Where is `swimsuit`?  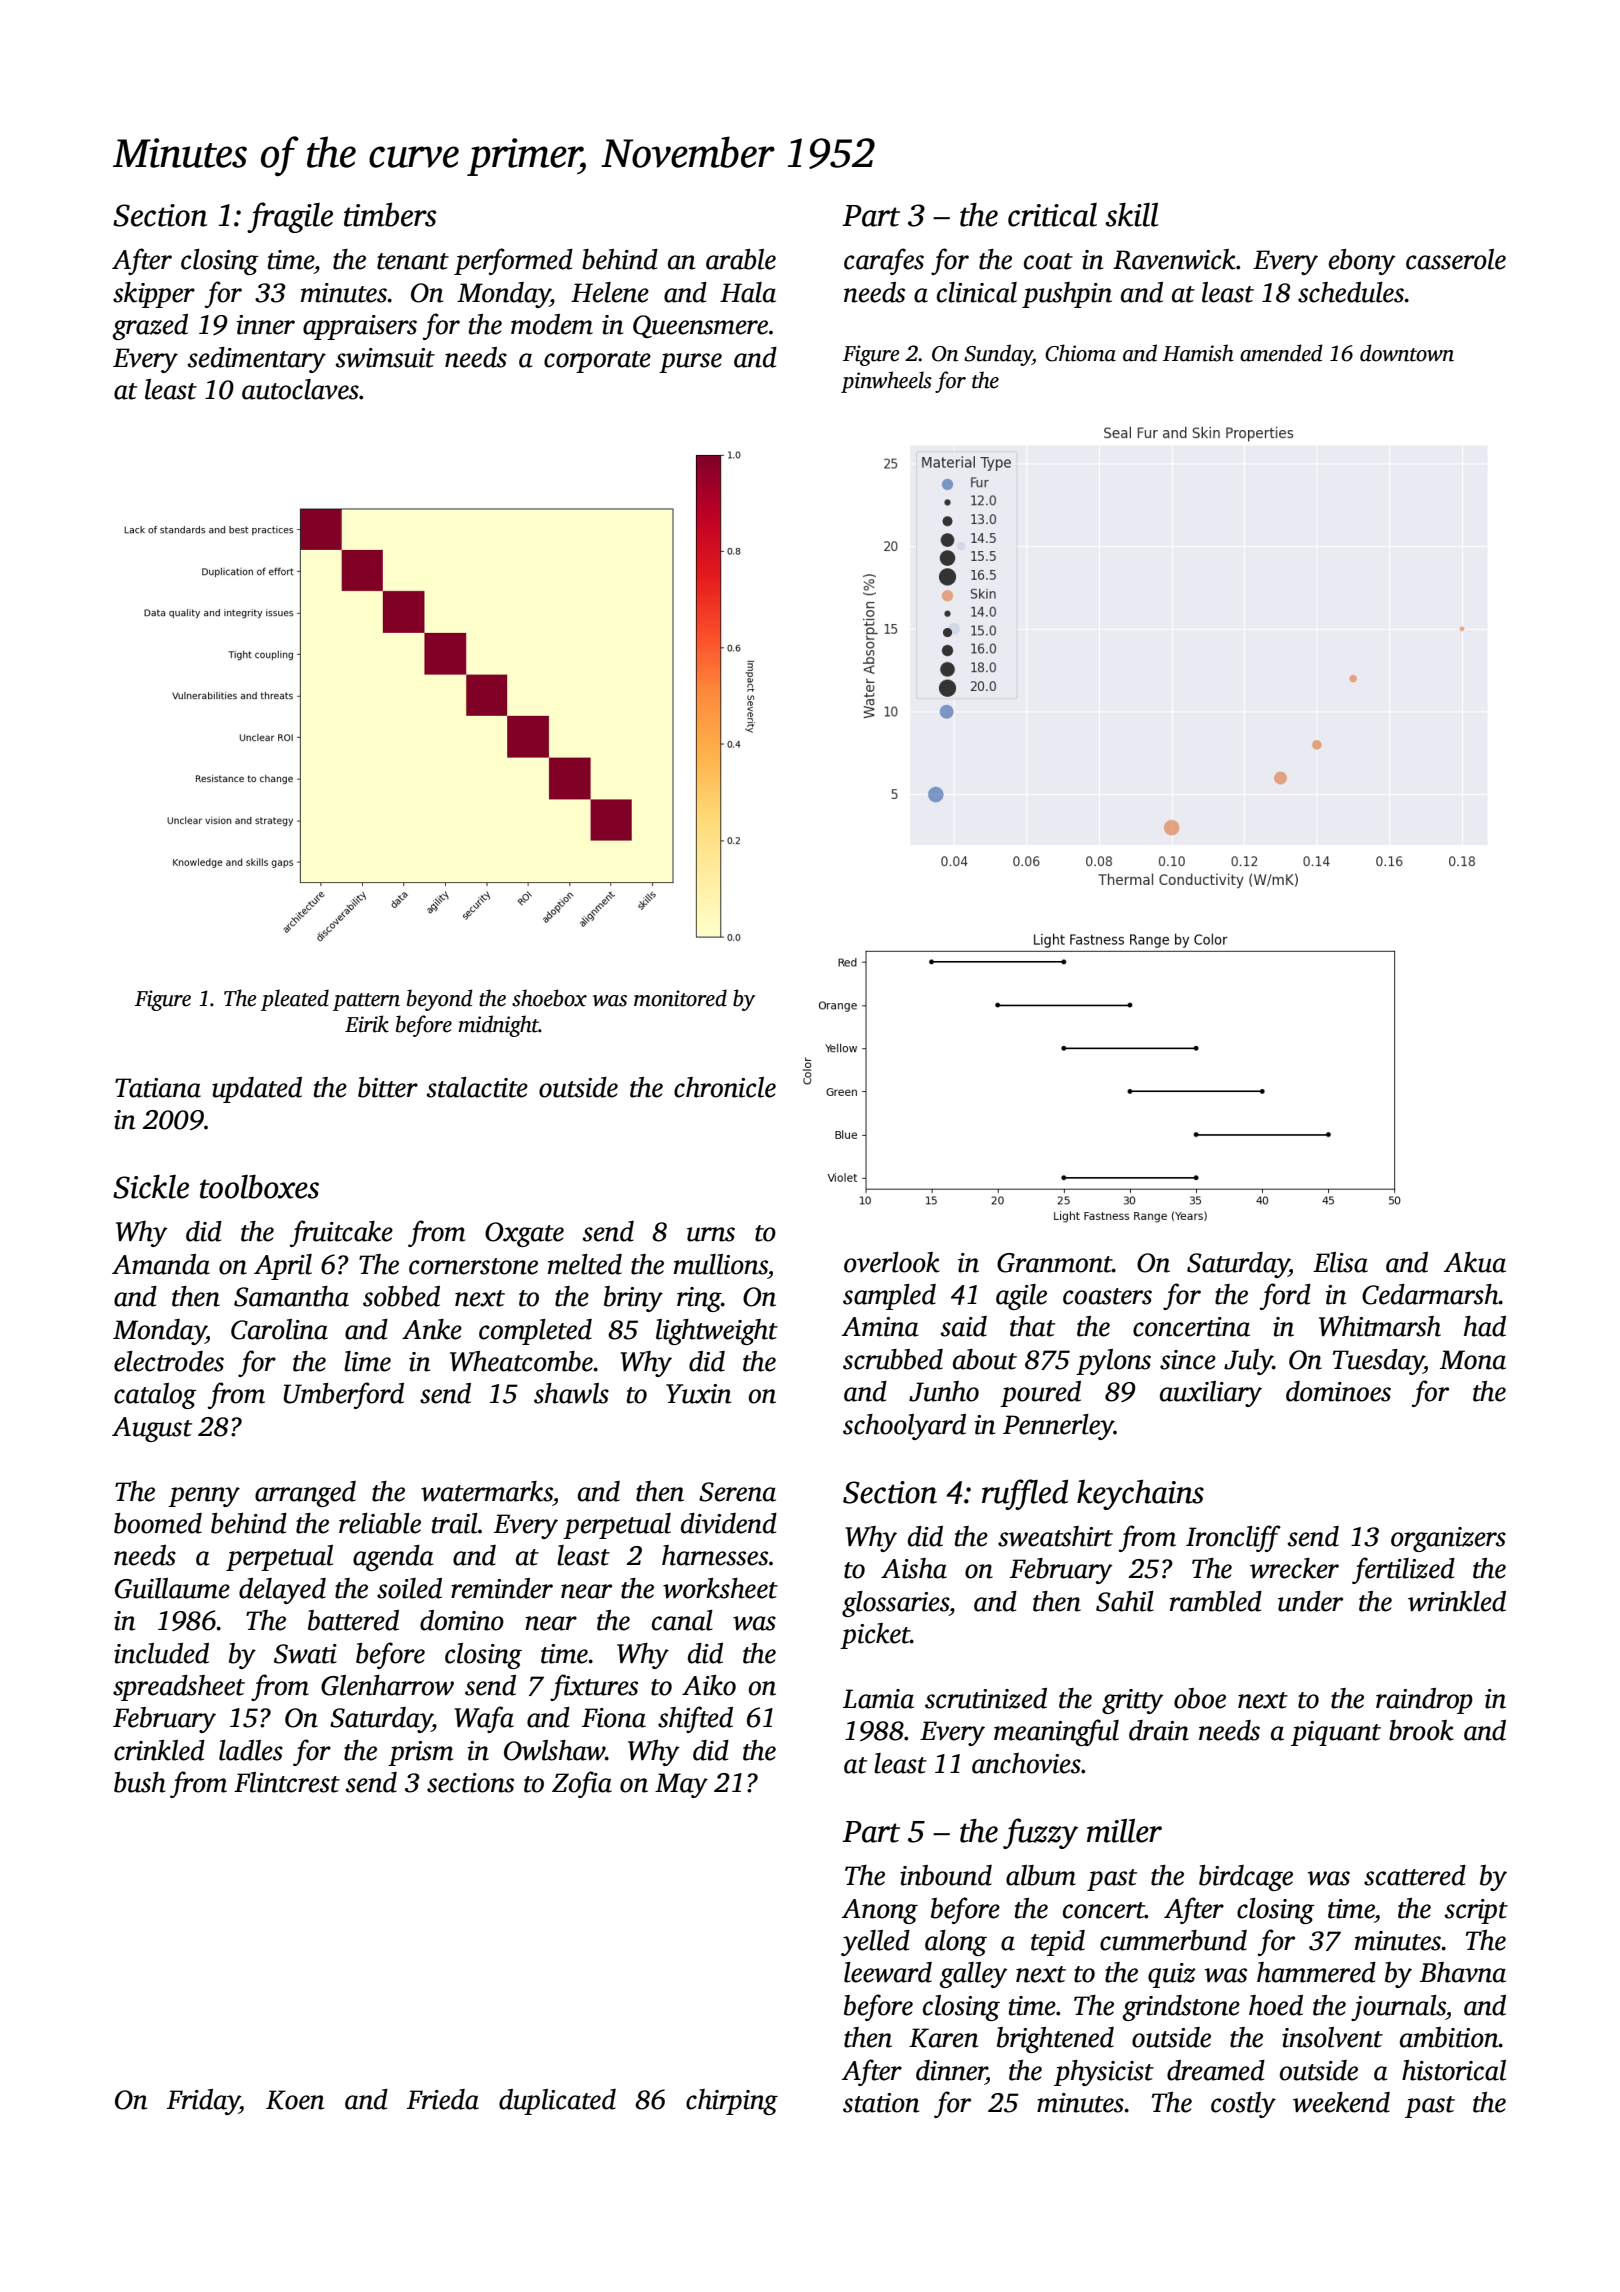
swimsuit is located at coordinates (385, 358).
